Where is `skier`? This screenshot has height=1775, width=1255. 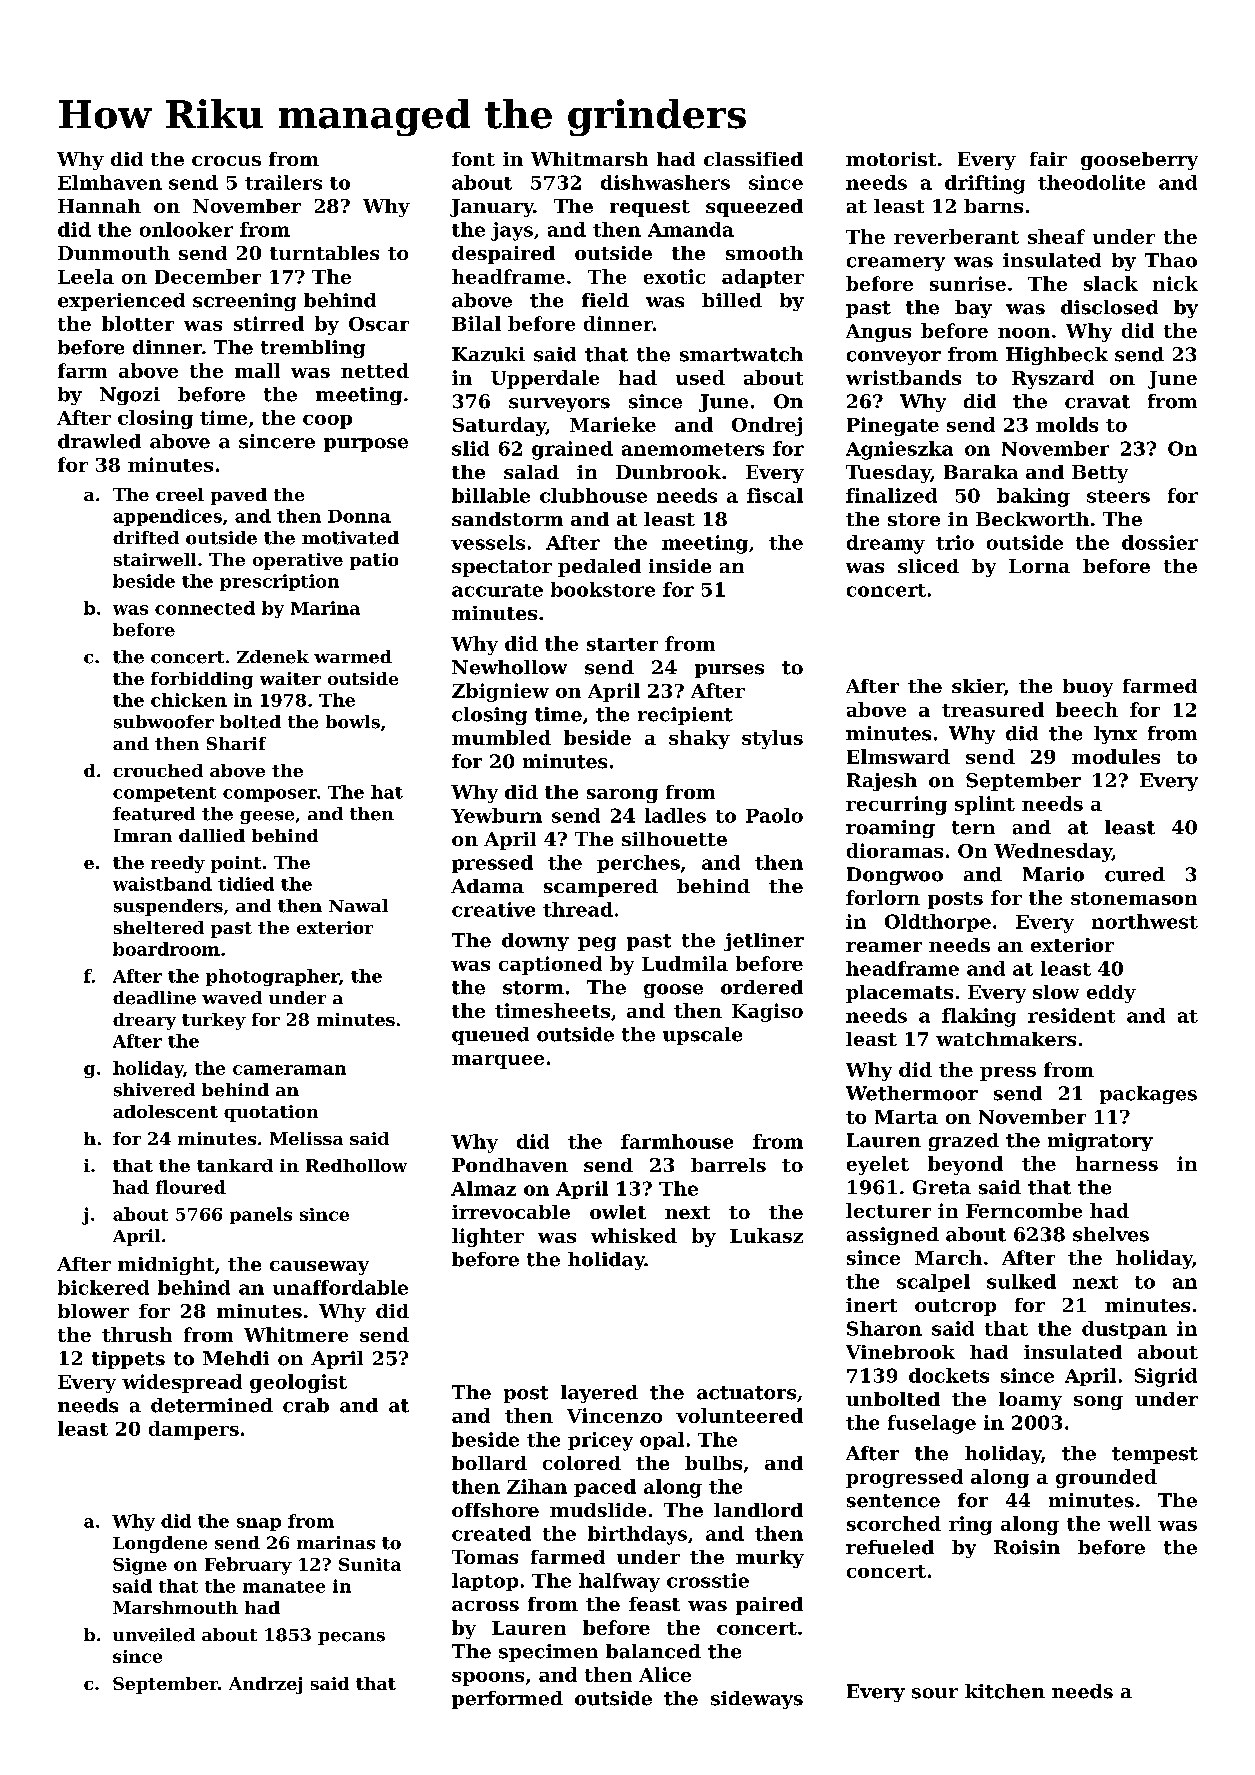
skier is located at coordinates (978, 686).
